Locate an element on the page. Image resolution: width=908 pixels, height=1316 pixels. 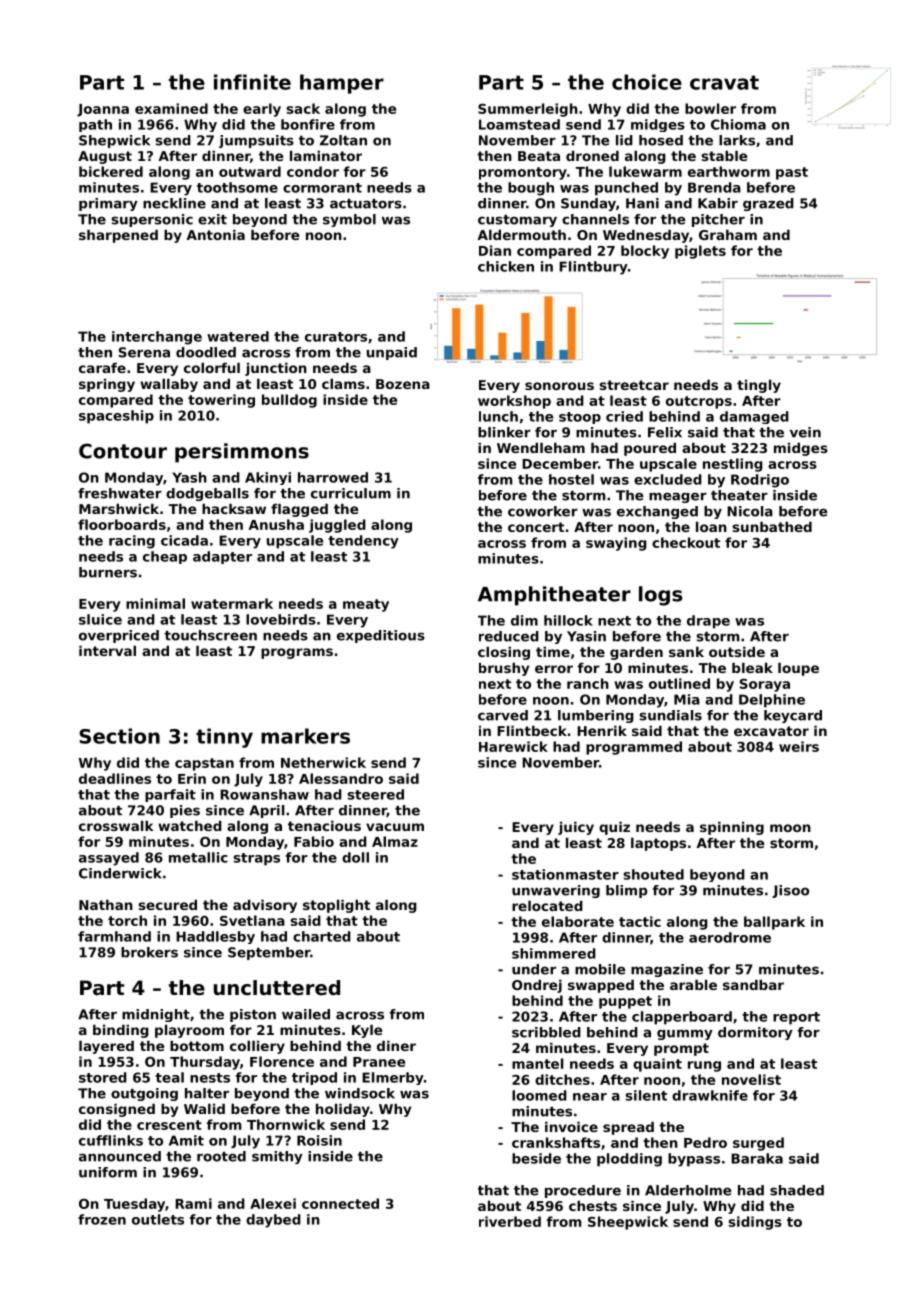
Antonia is located at coordinates (215, 234).
